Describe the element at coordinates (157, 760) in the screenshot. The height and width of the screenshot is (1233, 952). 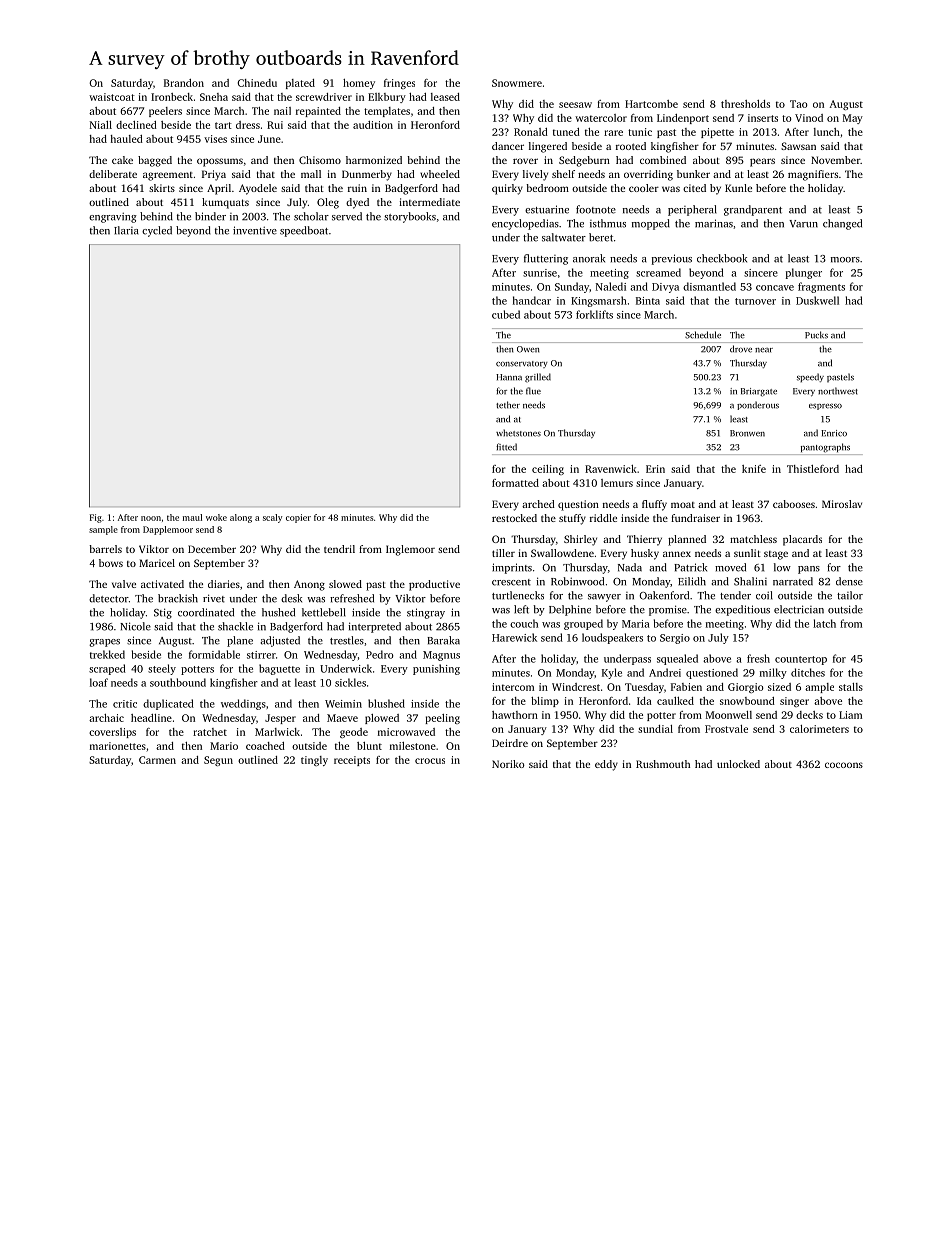
I see `Carmen` at that location.
